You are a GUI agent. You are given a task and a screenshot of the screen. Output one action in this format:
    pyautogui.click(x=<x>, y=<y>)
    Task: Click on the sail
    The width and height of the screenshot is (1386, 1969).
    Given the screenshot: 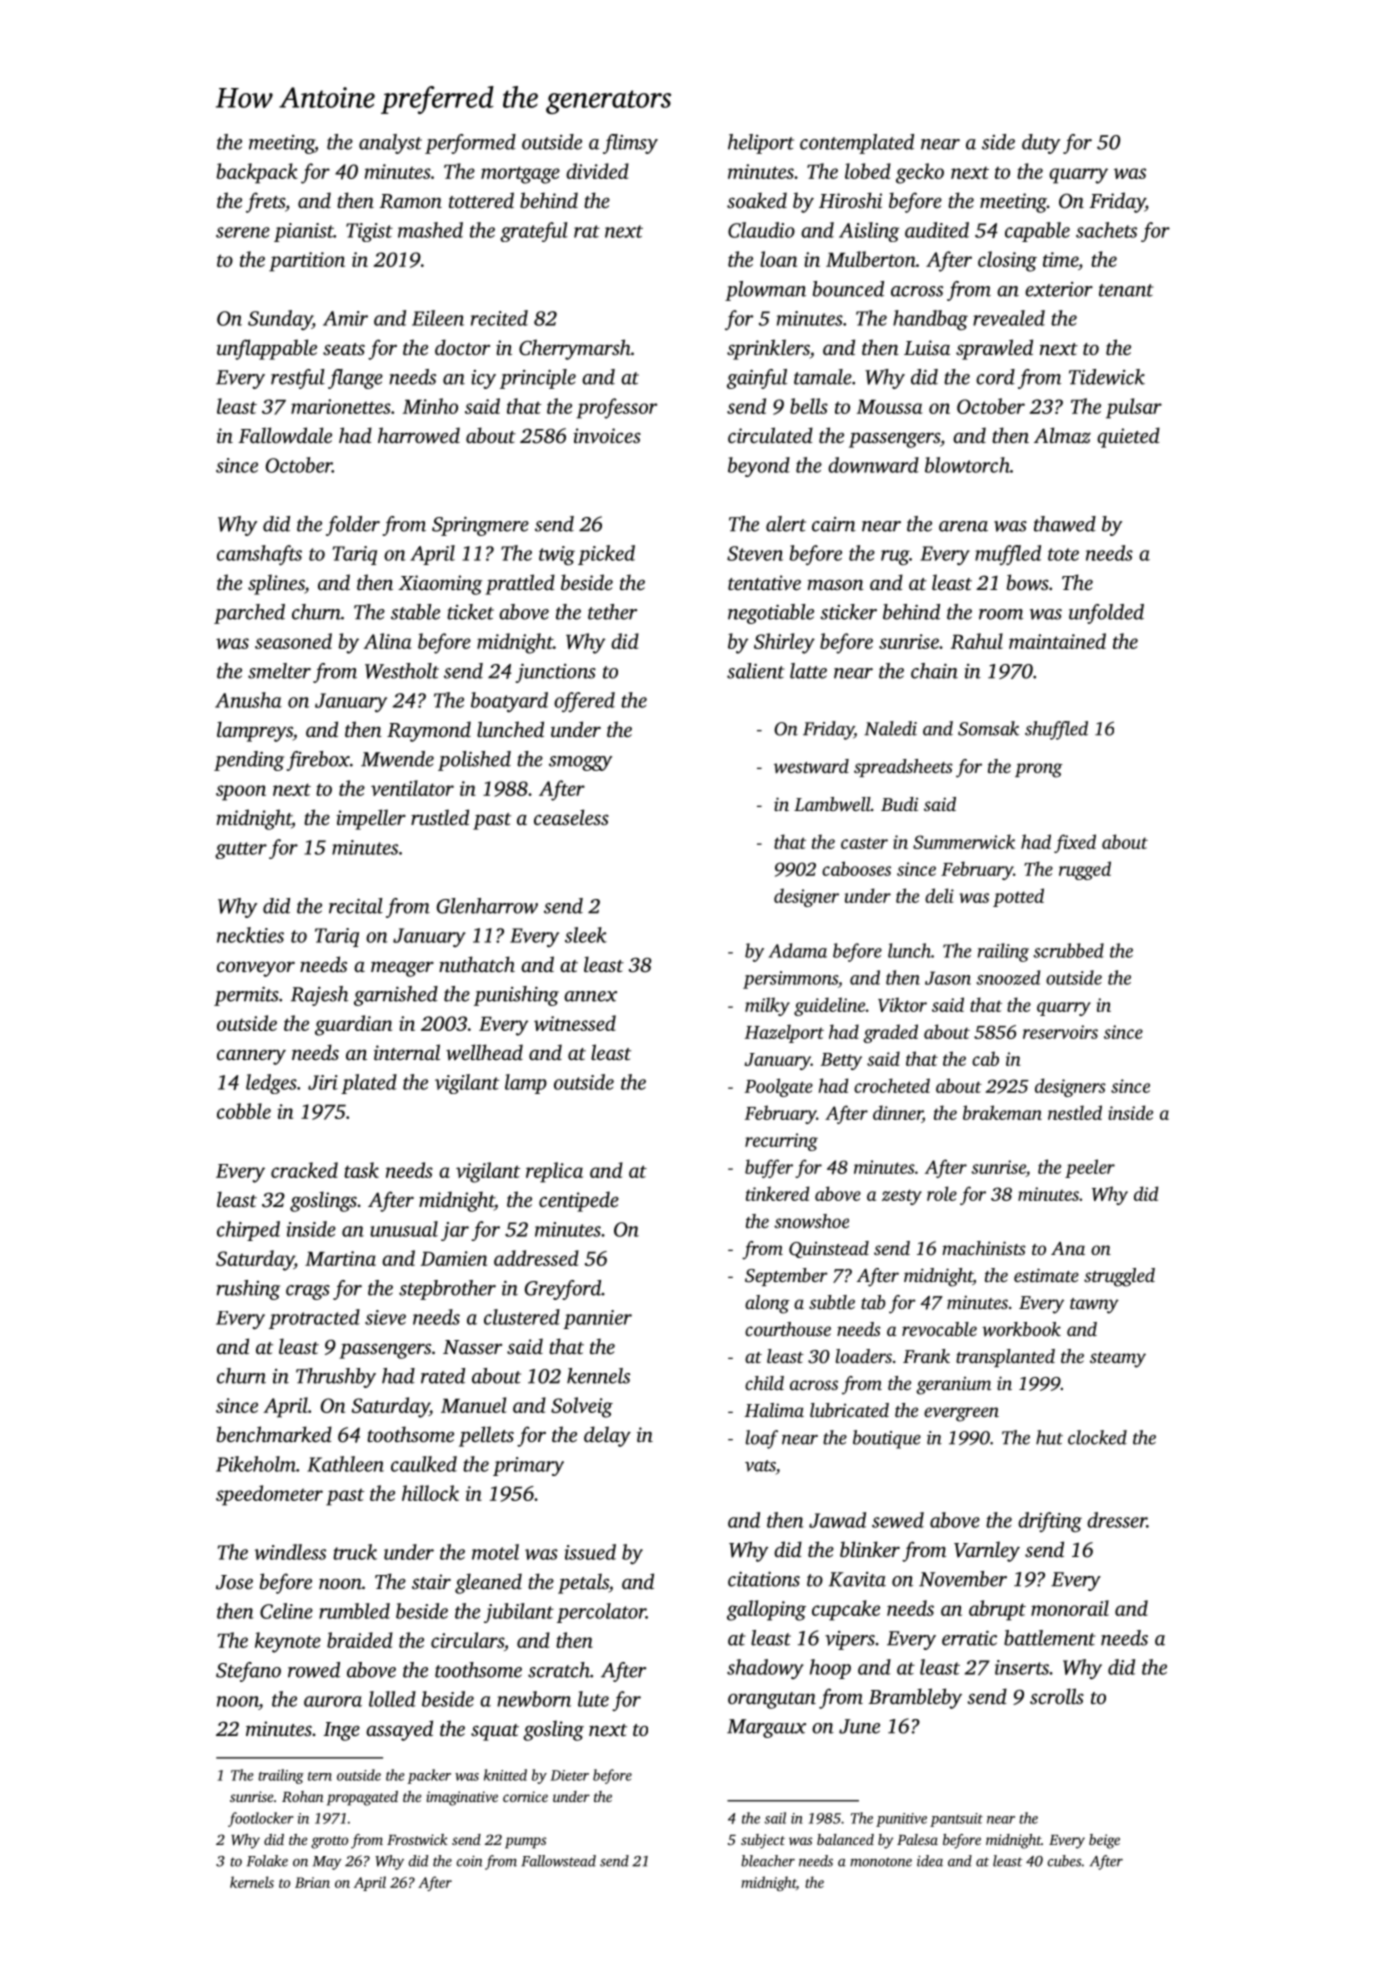 What is the action you would take?
    pyautogui.click(x=775, y=1818)
